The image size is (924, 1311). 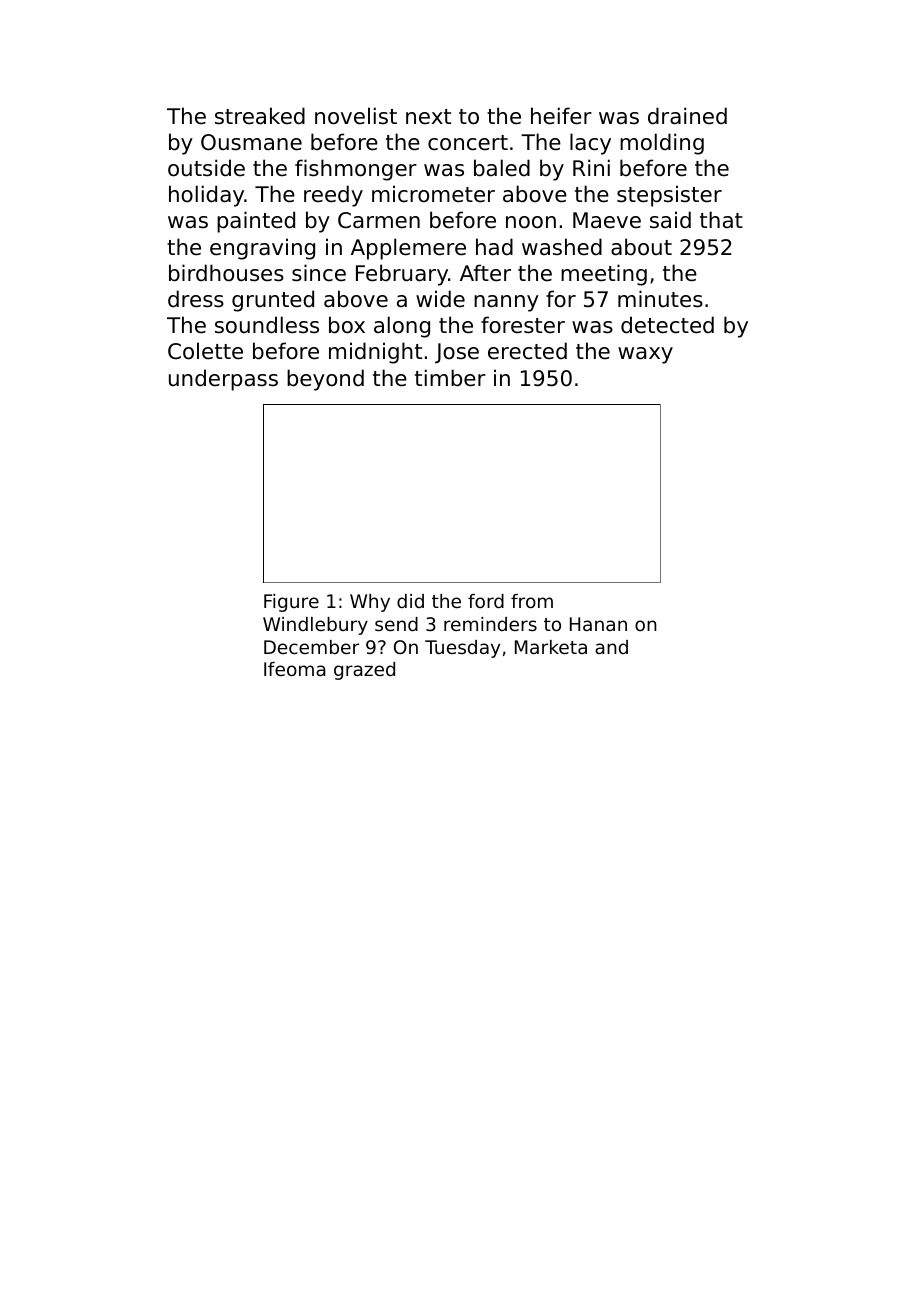 What do you see at coordinates (428, 117) in the screenshot?
I see `next` at bounding box center [428, 117].
